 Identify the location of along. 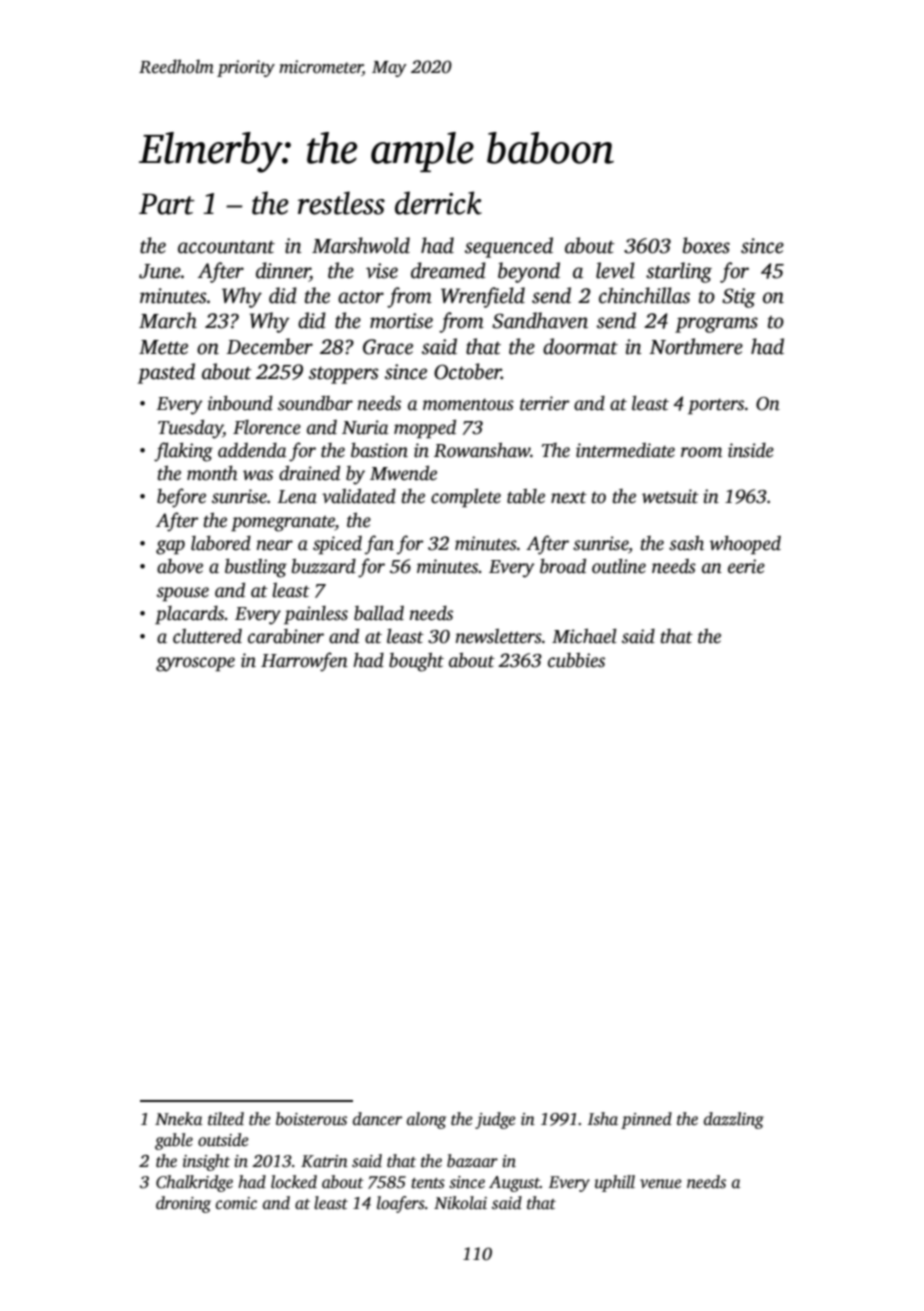
(426, 1120).
